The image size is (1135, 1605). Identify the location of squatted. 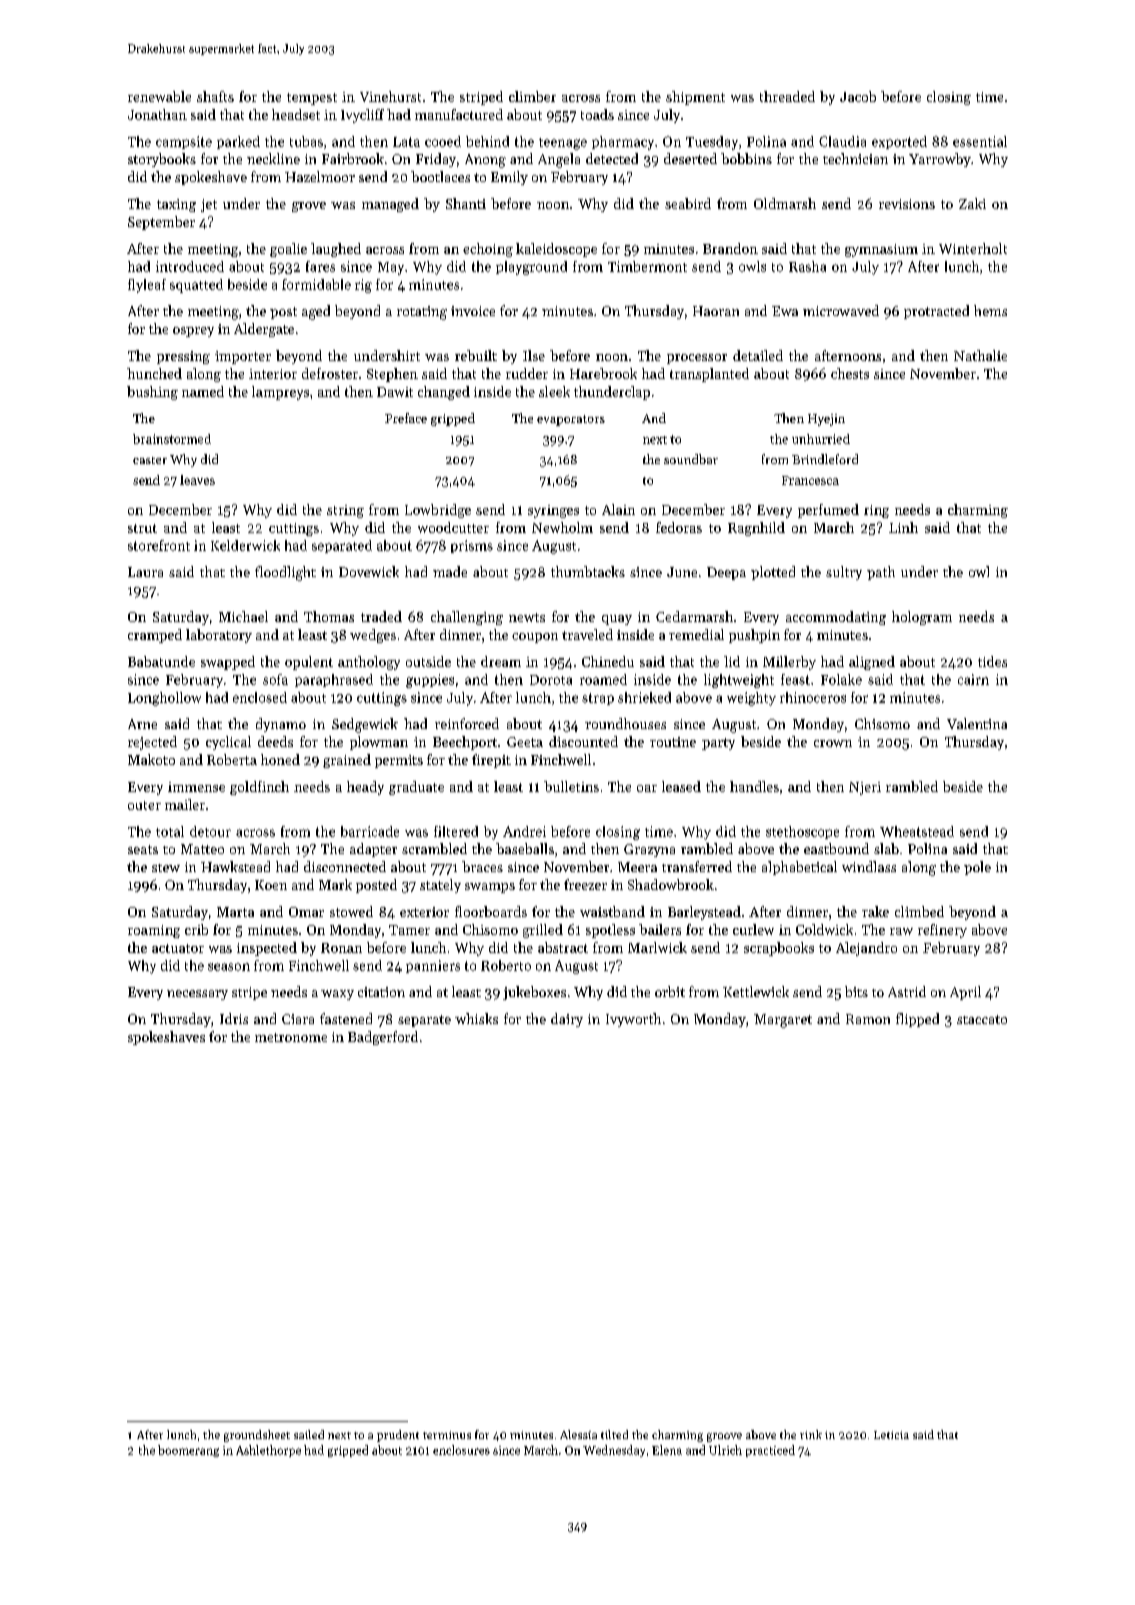
(196, 286).
